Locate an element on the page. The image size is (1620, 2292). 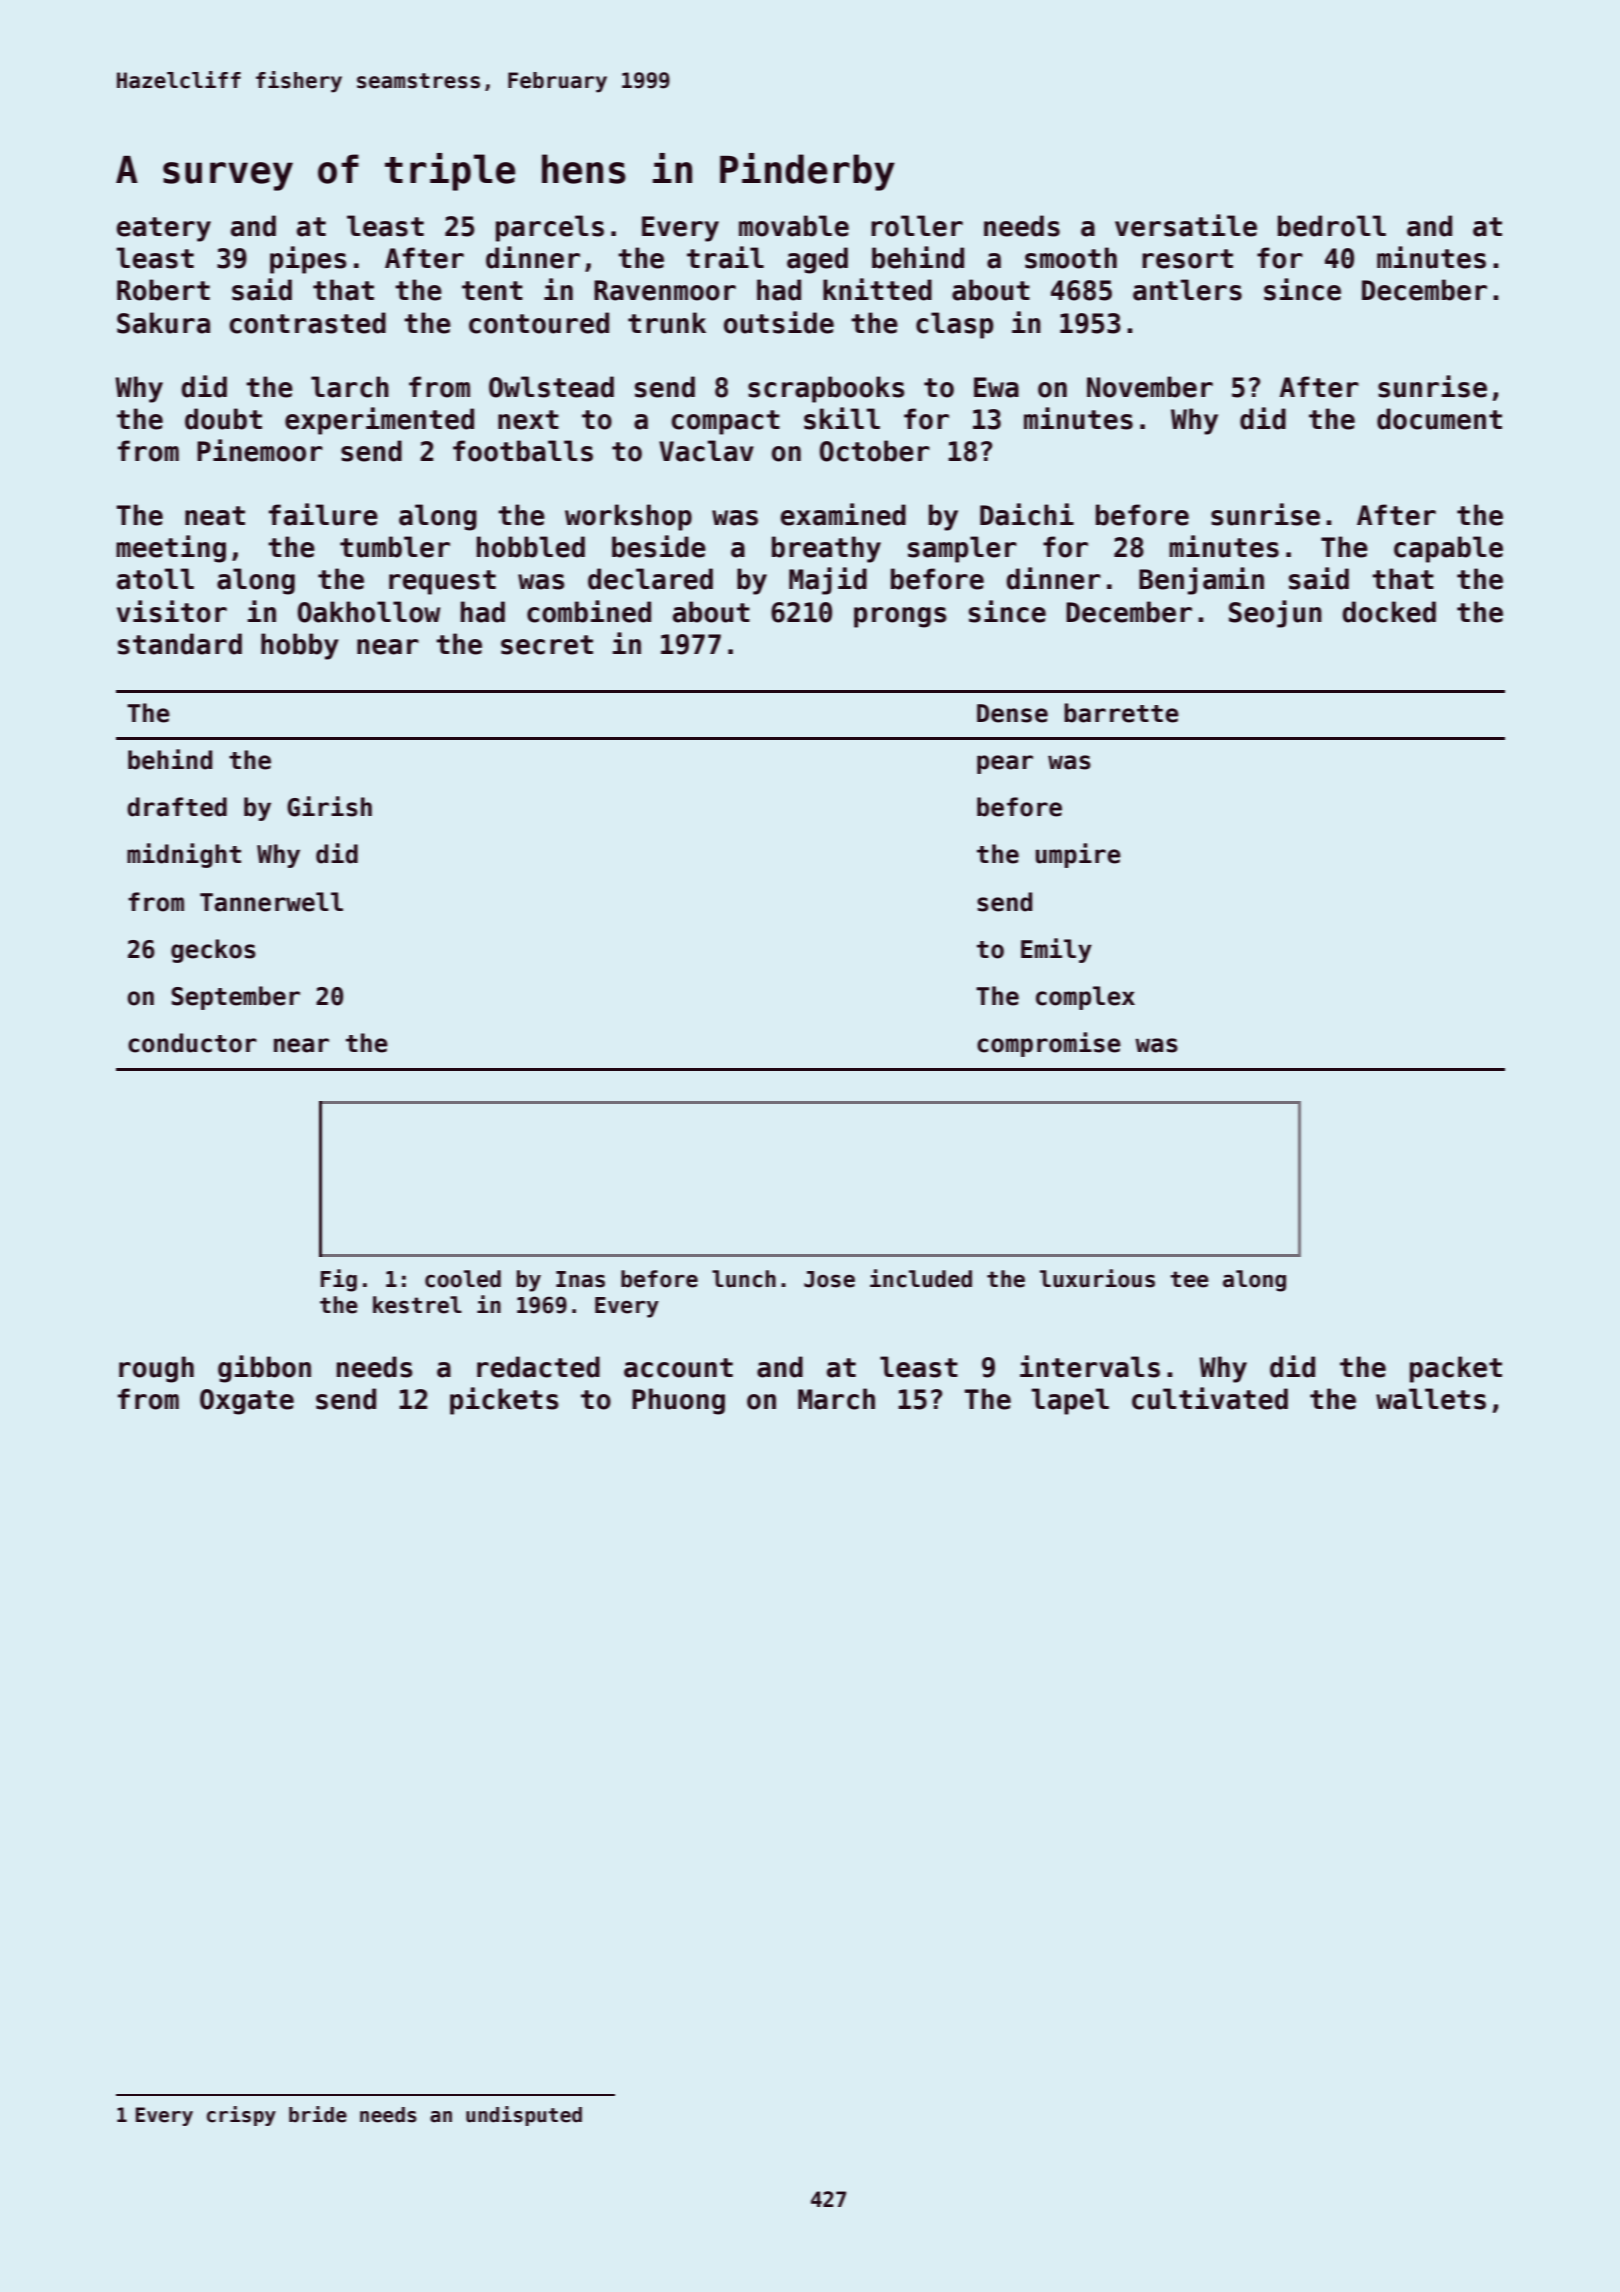
Phuong is located at coordinates (678, 1401).
